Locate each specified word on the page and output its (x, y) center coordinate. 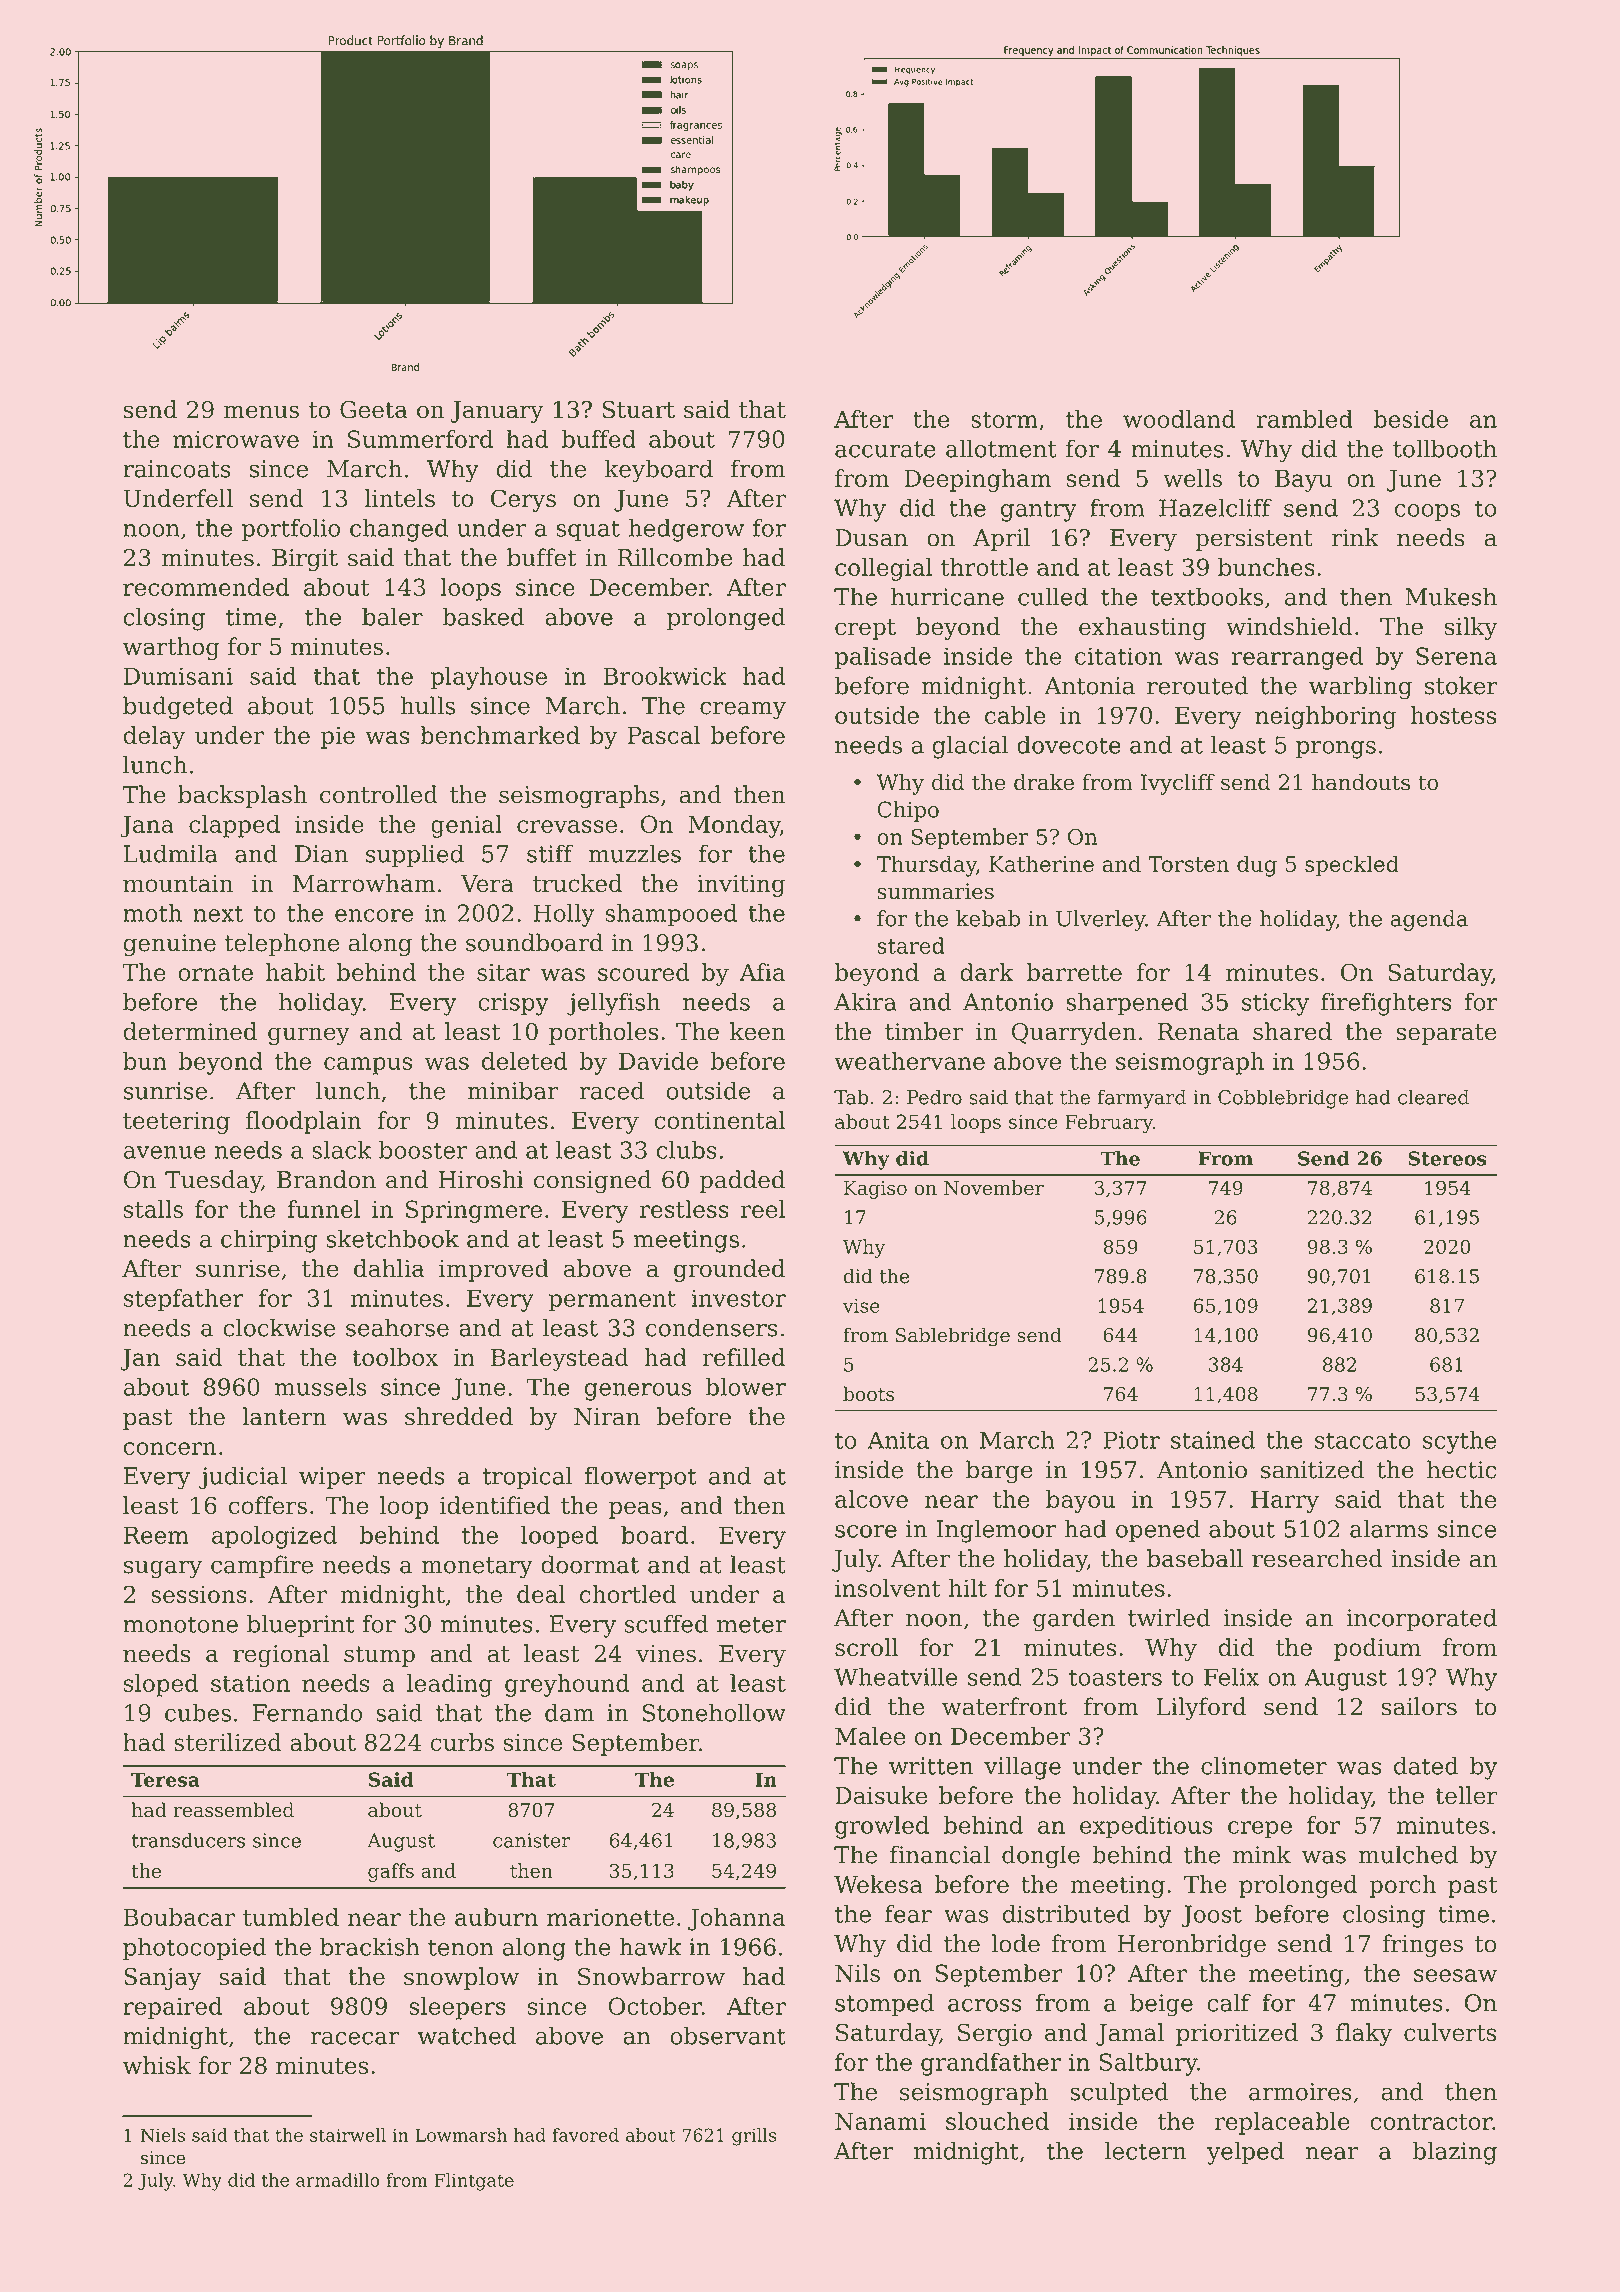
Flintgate (474, 2182)
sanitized (1313, 1469)
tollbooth (1445, 448)
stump (379, 1656)
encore (374, 915)
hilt (967, 1588)
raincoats (177, 469)
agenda (1429, 920)
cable (1015, 715)
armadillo (338, 2180)
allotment (1001, 448)
